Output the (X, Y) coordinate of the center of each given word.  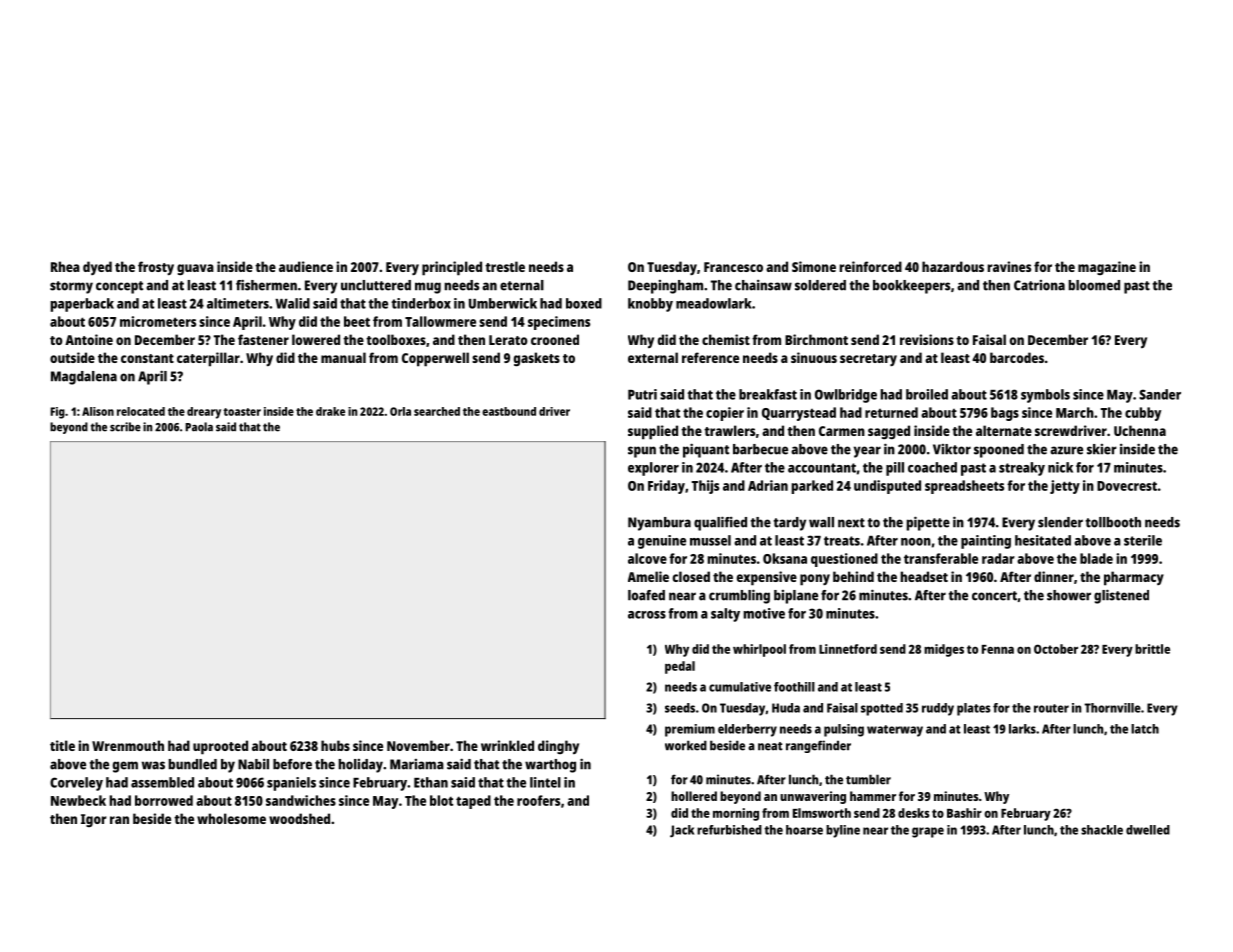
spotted (882, 709)
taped (473, 802)
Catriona (1039, 285)
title (62, 745)
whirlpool (759, 650)
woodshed (299, 818)
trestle (505, 266)
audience (306, 266)
